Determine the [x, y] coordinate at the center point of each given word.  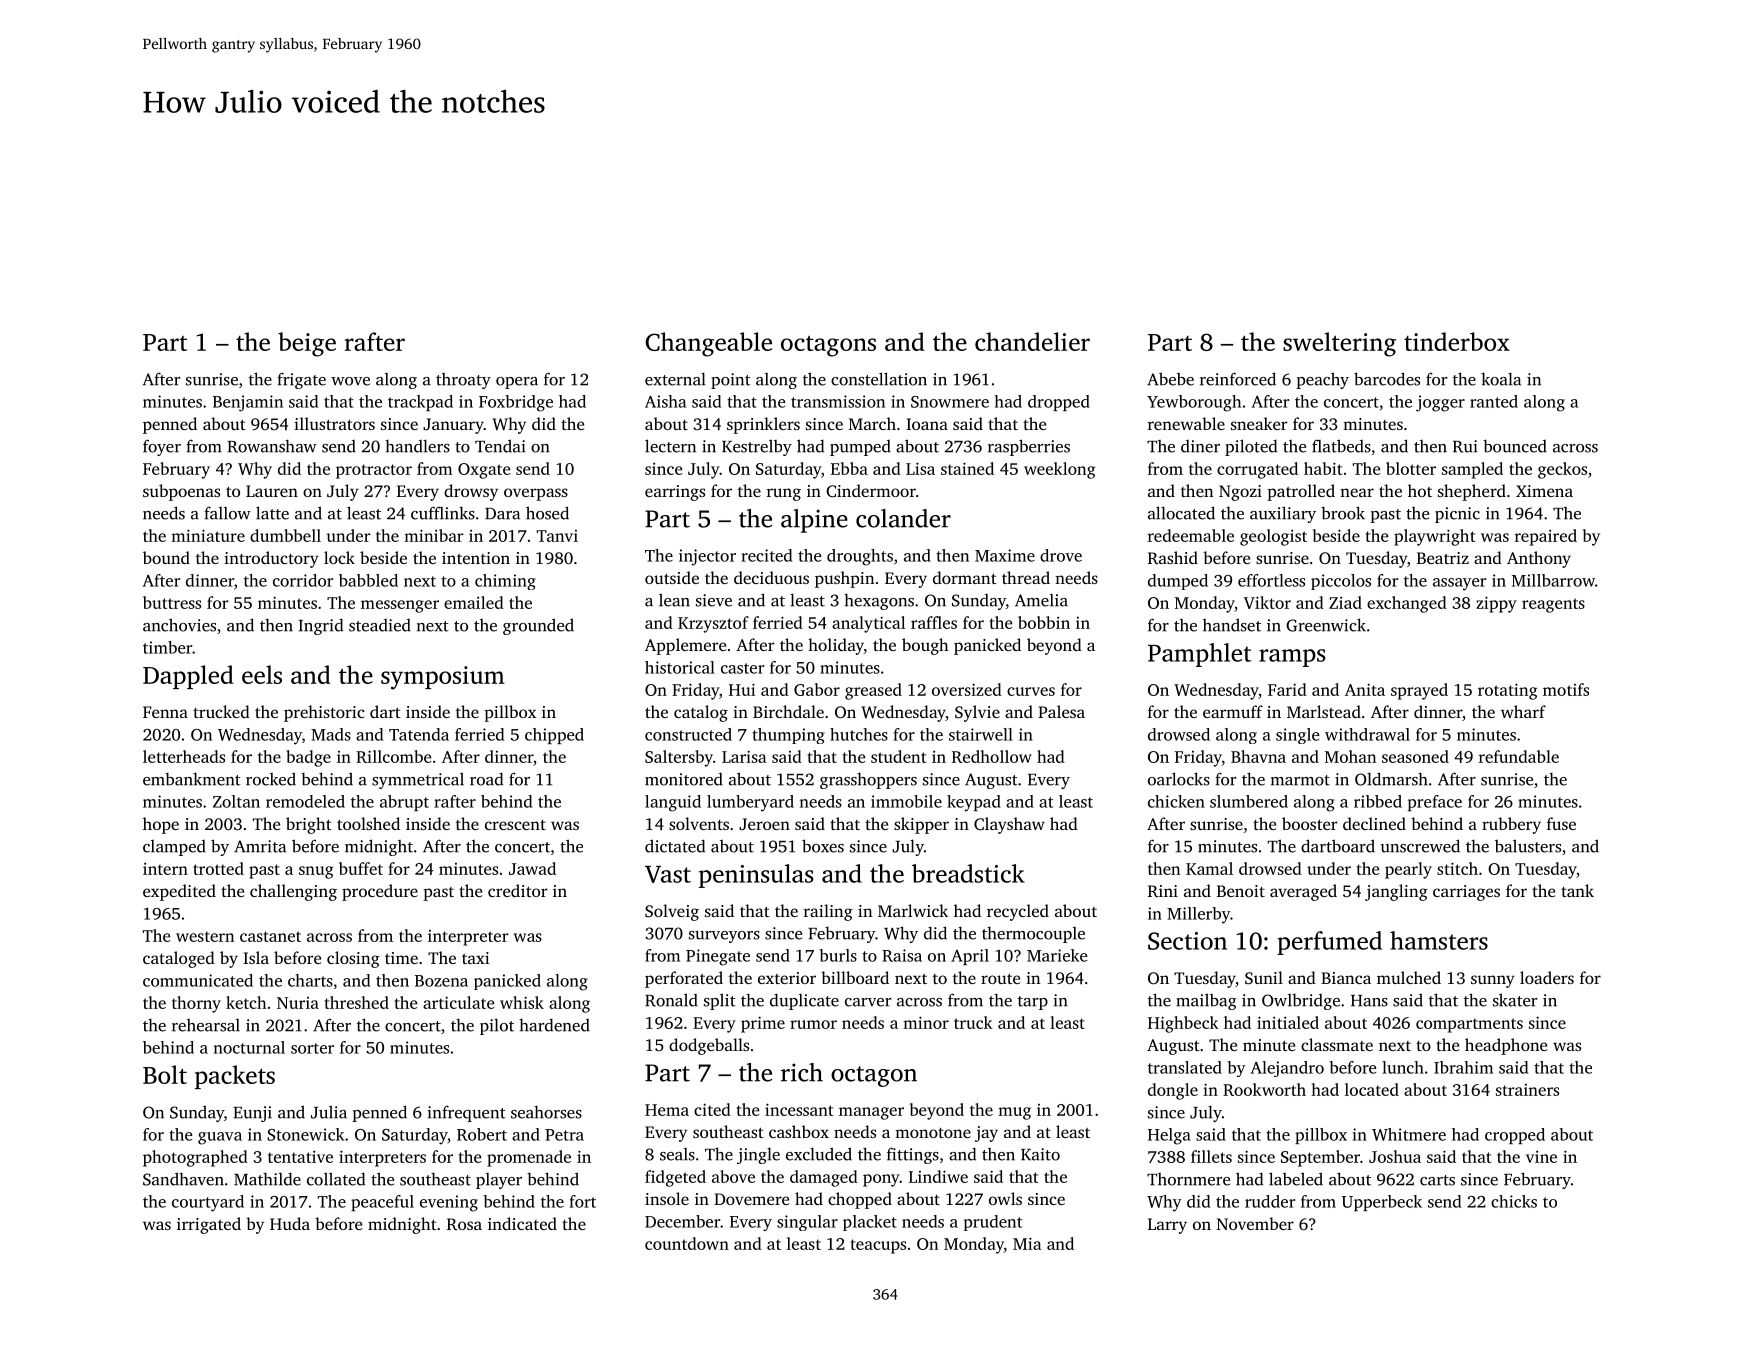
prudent [993, 1223]
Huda [290, 1223]
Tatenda [419, 734]
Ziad [1345, 602]
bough [925, 646]
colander [903, 518]
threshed [357, 1002]
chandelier [1032, 341]
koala [1501, 379]
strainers [1527, 1090]
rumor [813, 1024]
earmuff [1233, 711]
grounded [538, 626]
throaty [463, 381]
